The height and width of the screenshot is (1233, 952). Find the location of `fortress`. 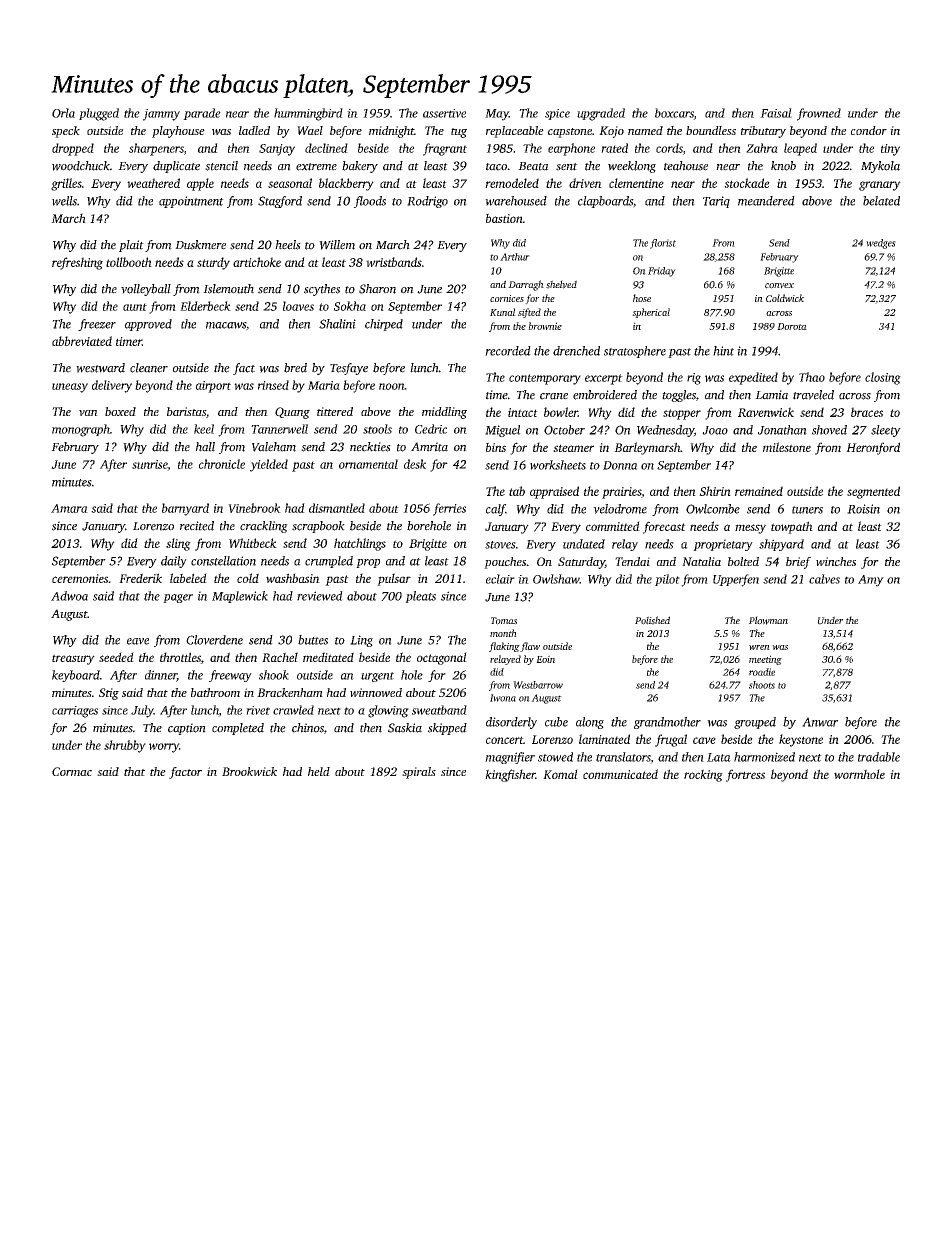

fortress is located at coordinates (745, 775).
